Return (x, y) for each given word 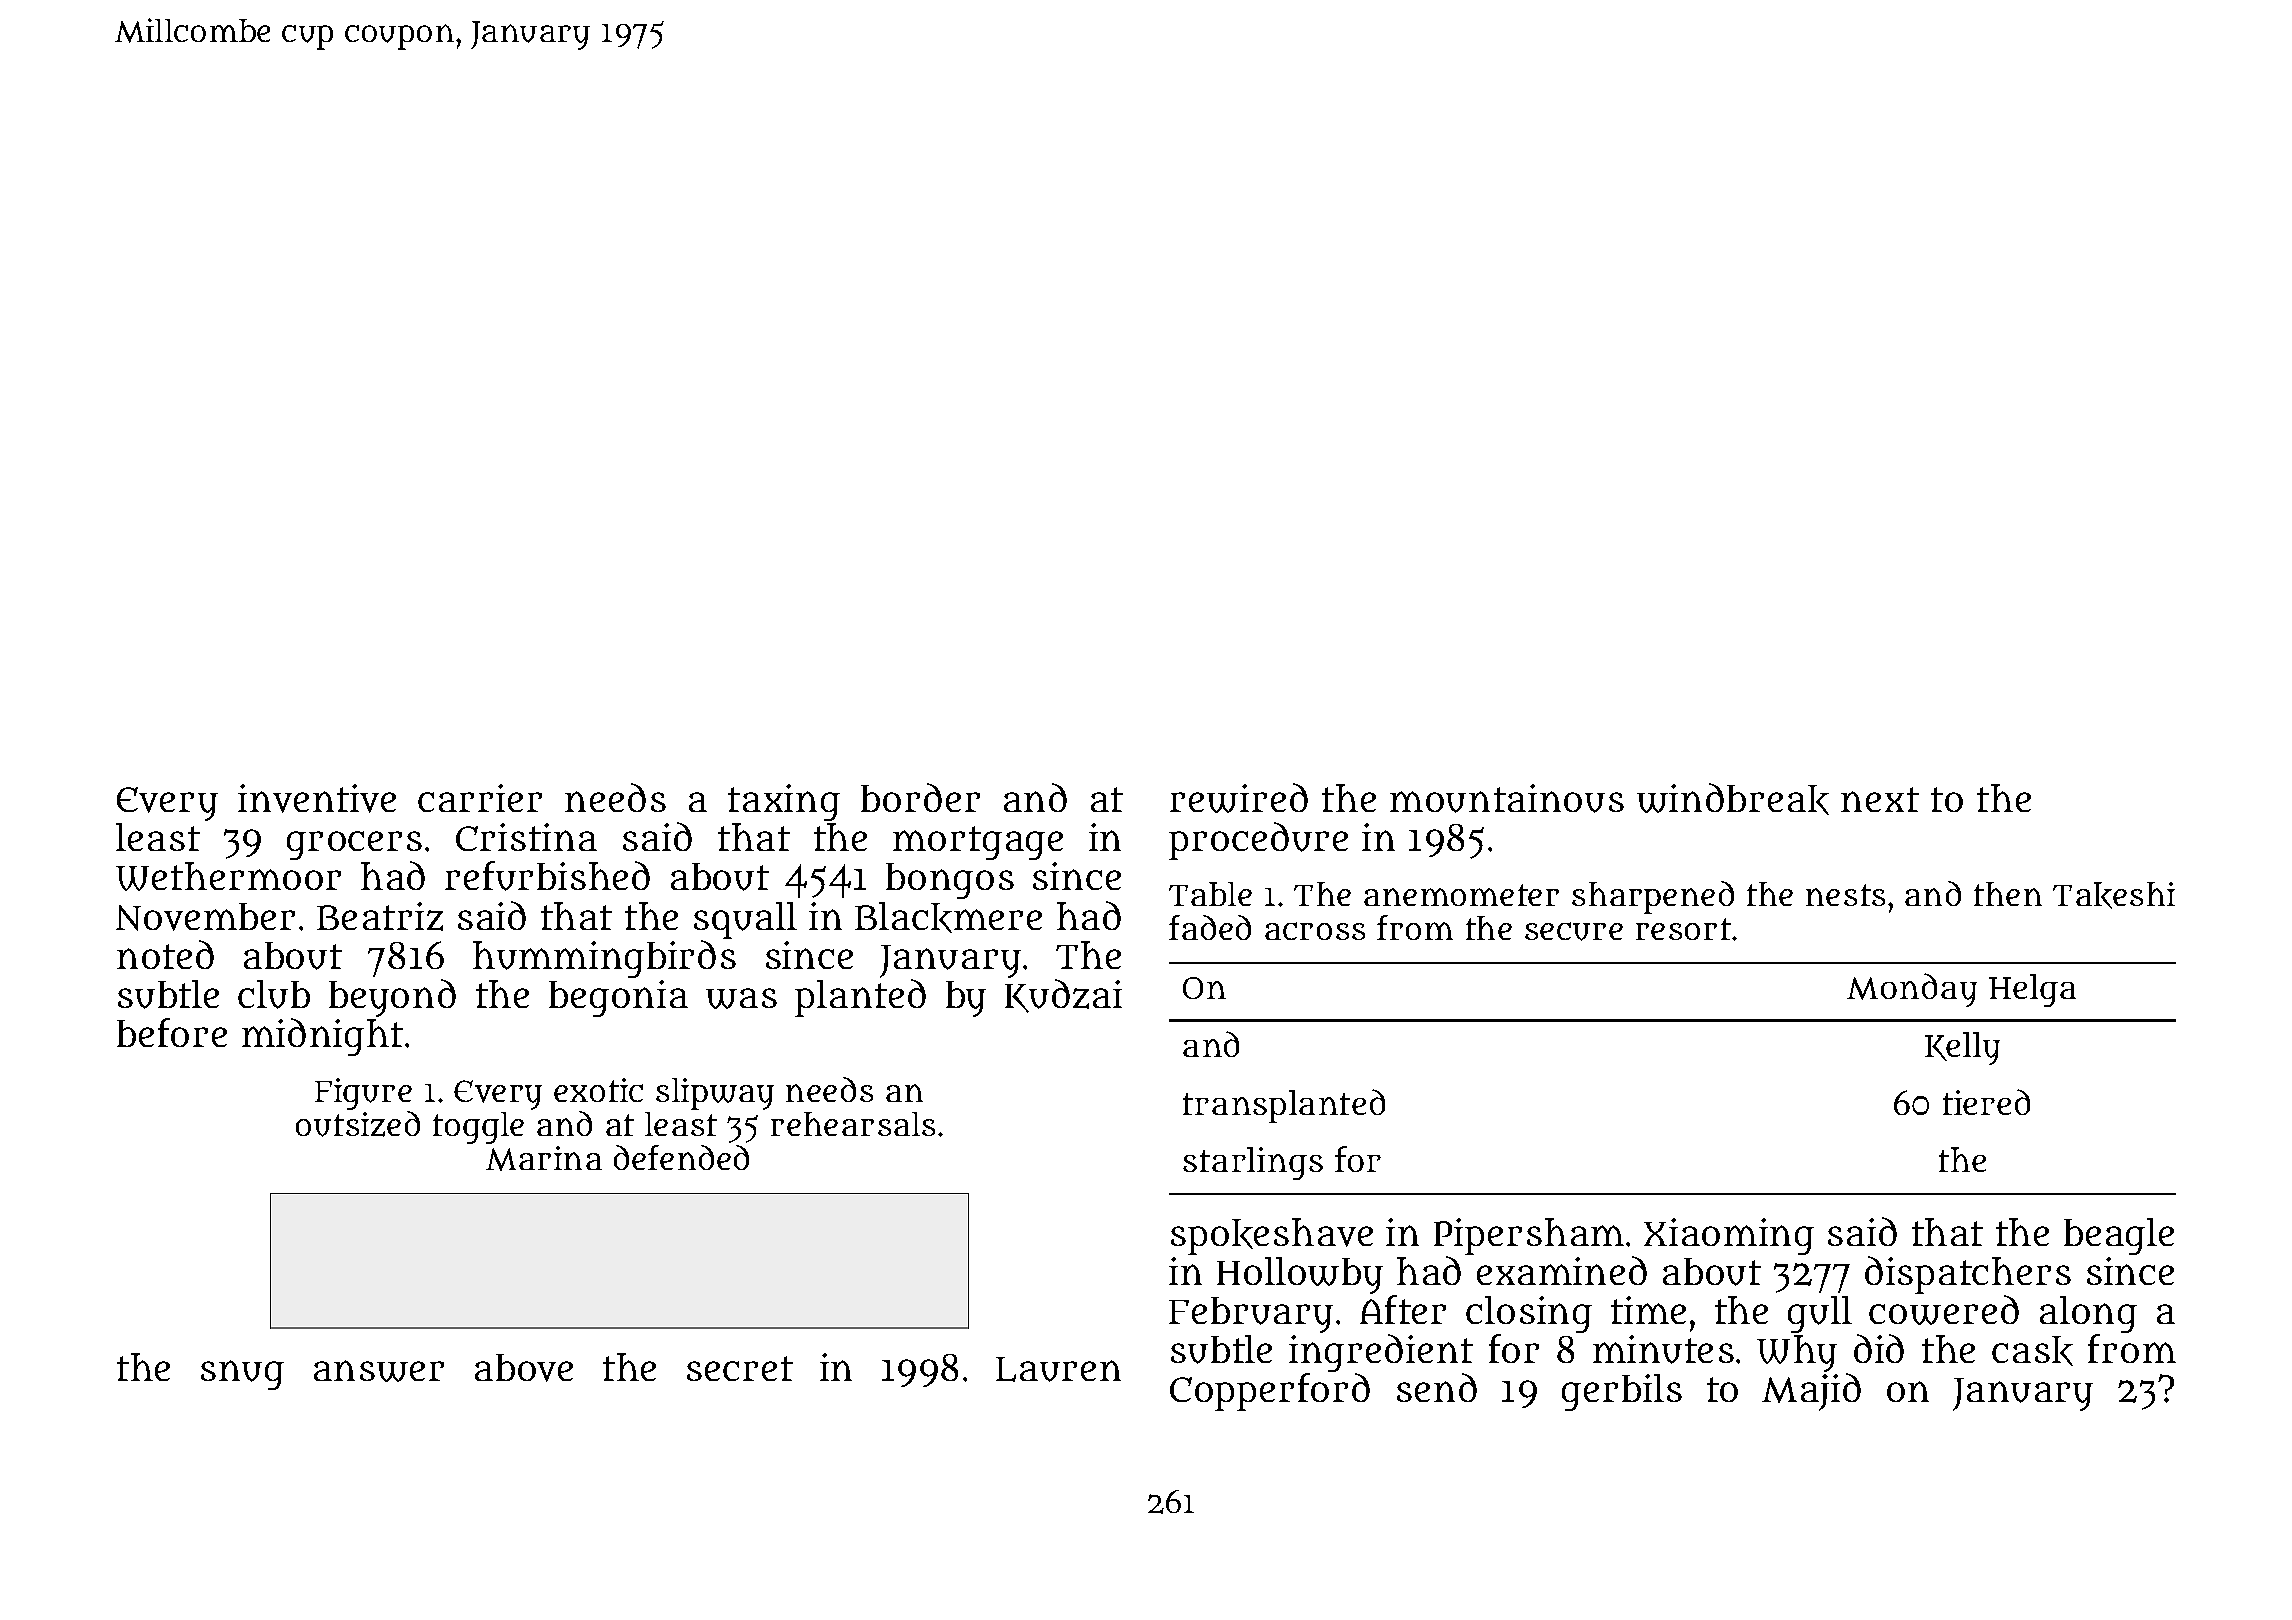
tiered (1986, 1102)
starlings (1253, 1163)
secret (740, 1368)
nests (1845, 895)
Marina (544, 1158)
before (172, 1032)
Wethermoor (228, 876)
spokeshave (1272, 1236)
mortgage (978, 843)
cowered (1944, 1310)
